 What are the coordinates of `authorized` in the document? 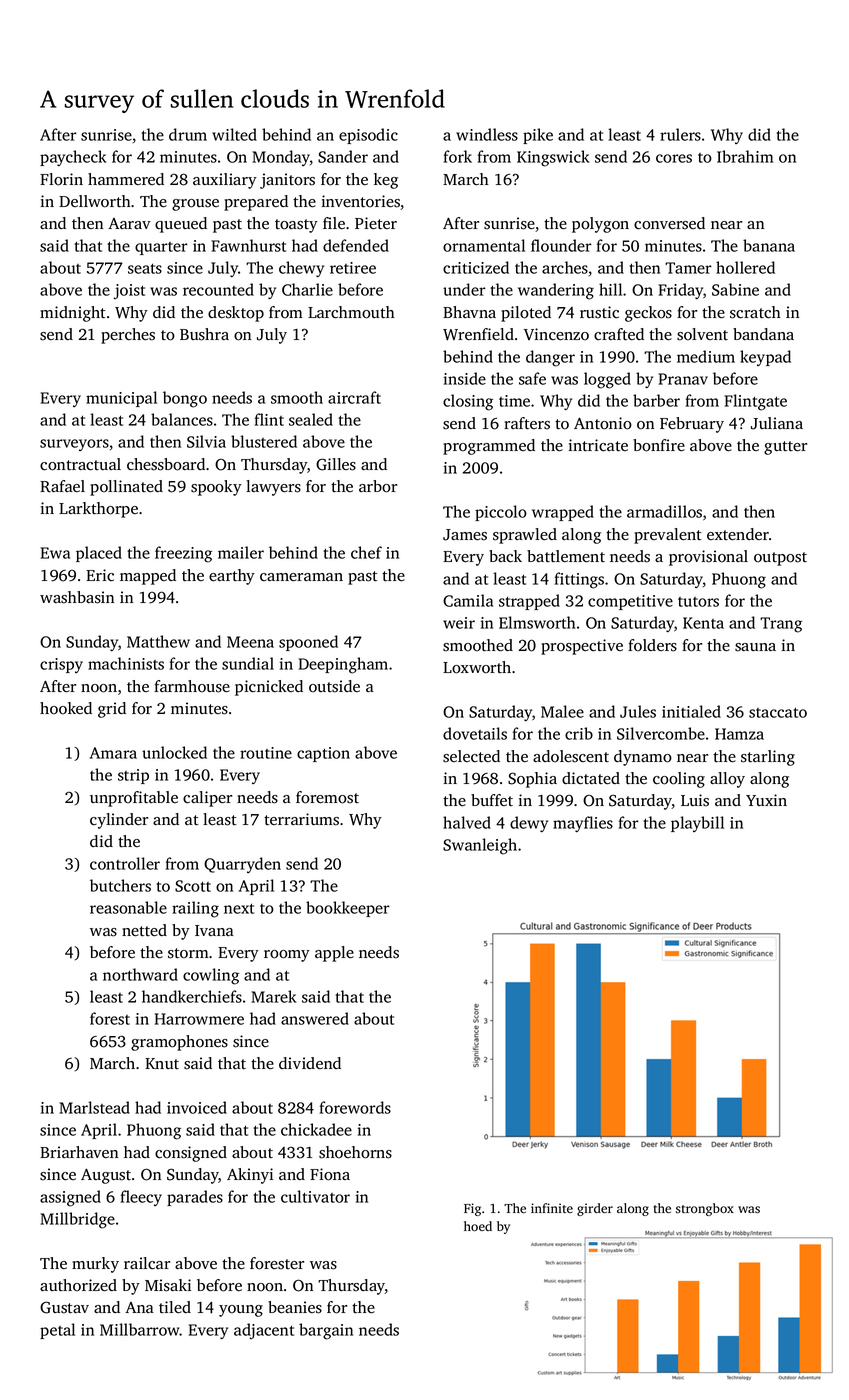 It's located at (78, 1285).
